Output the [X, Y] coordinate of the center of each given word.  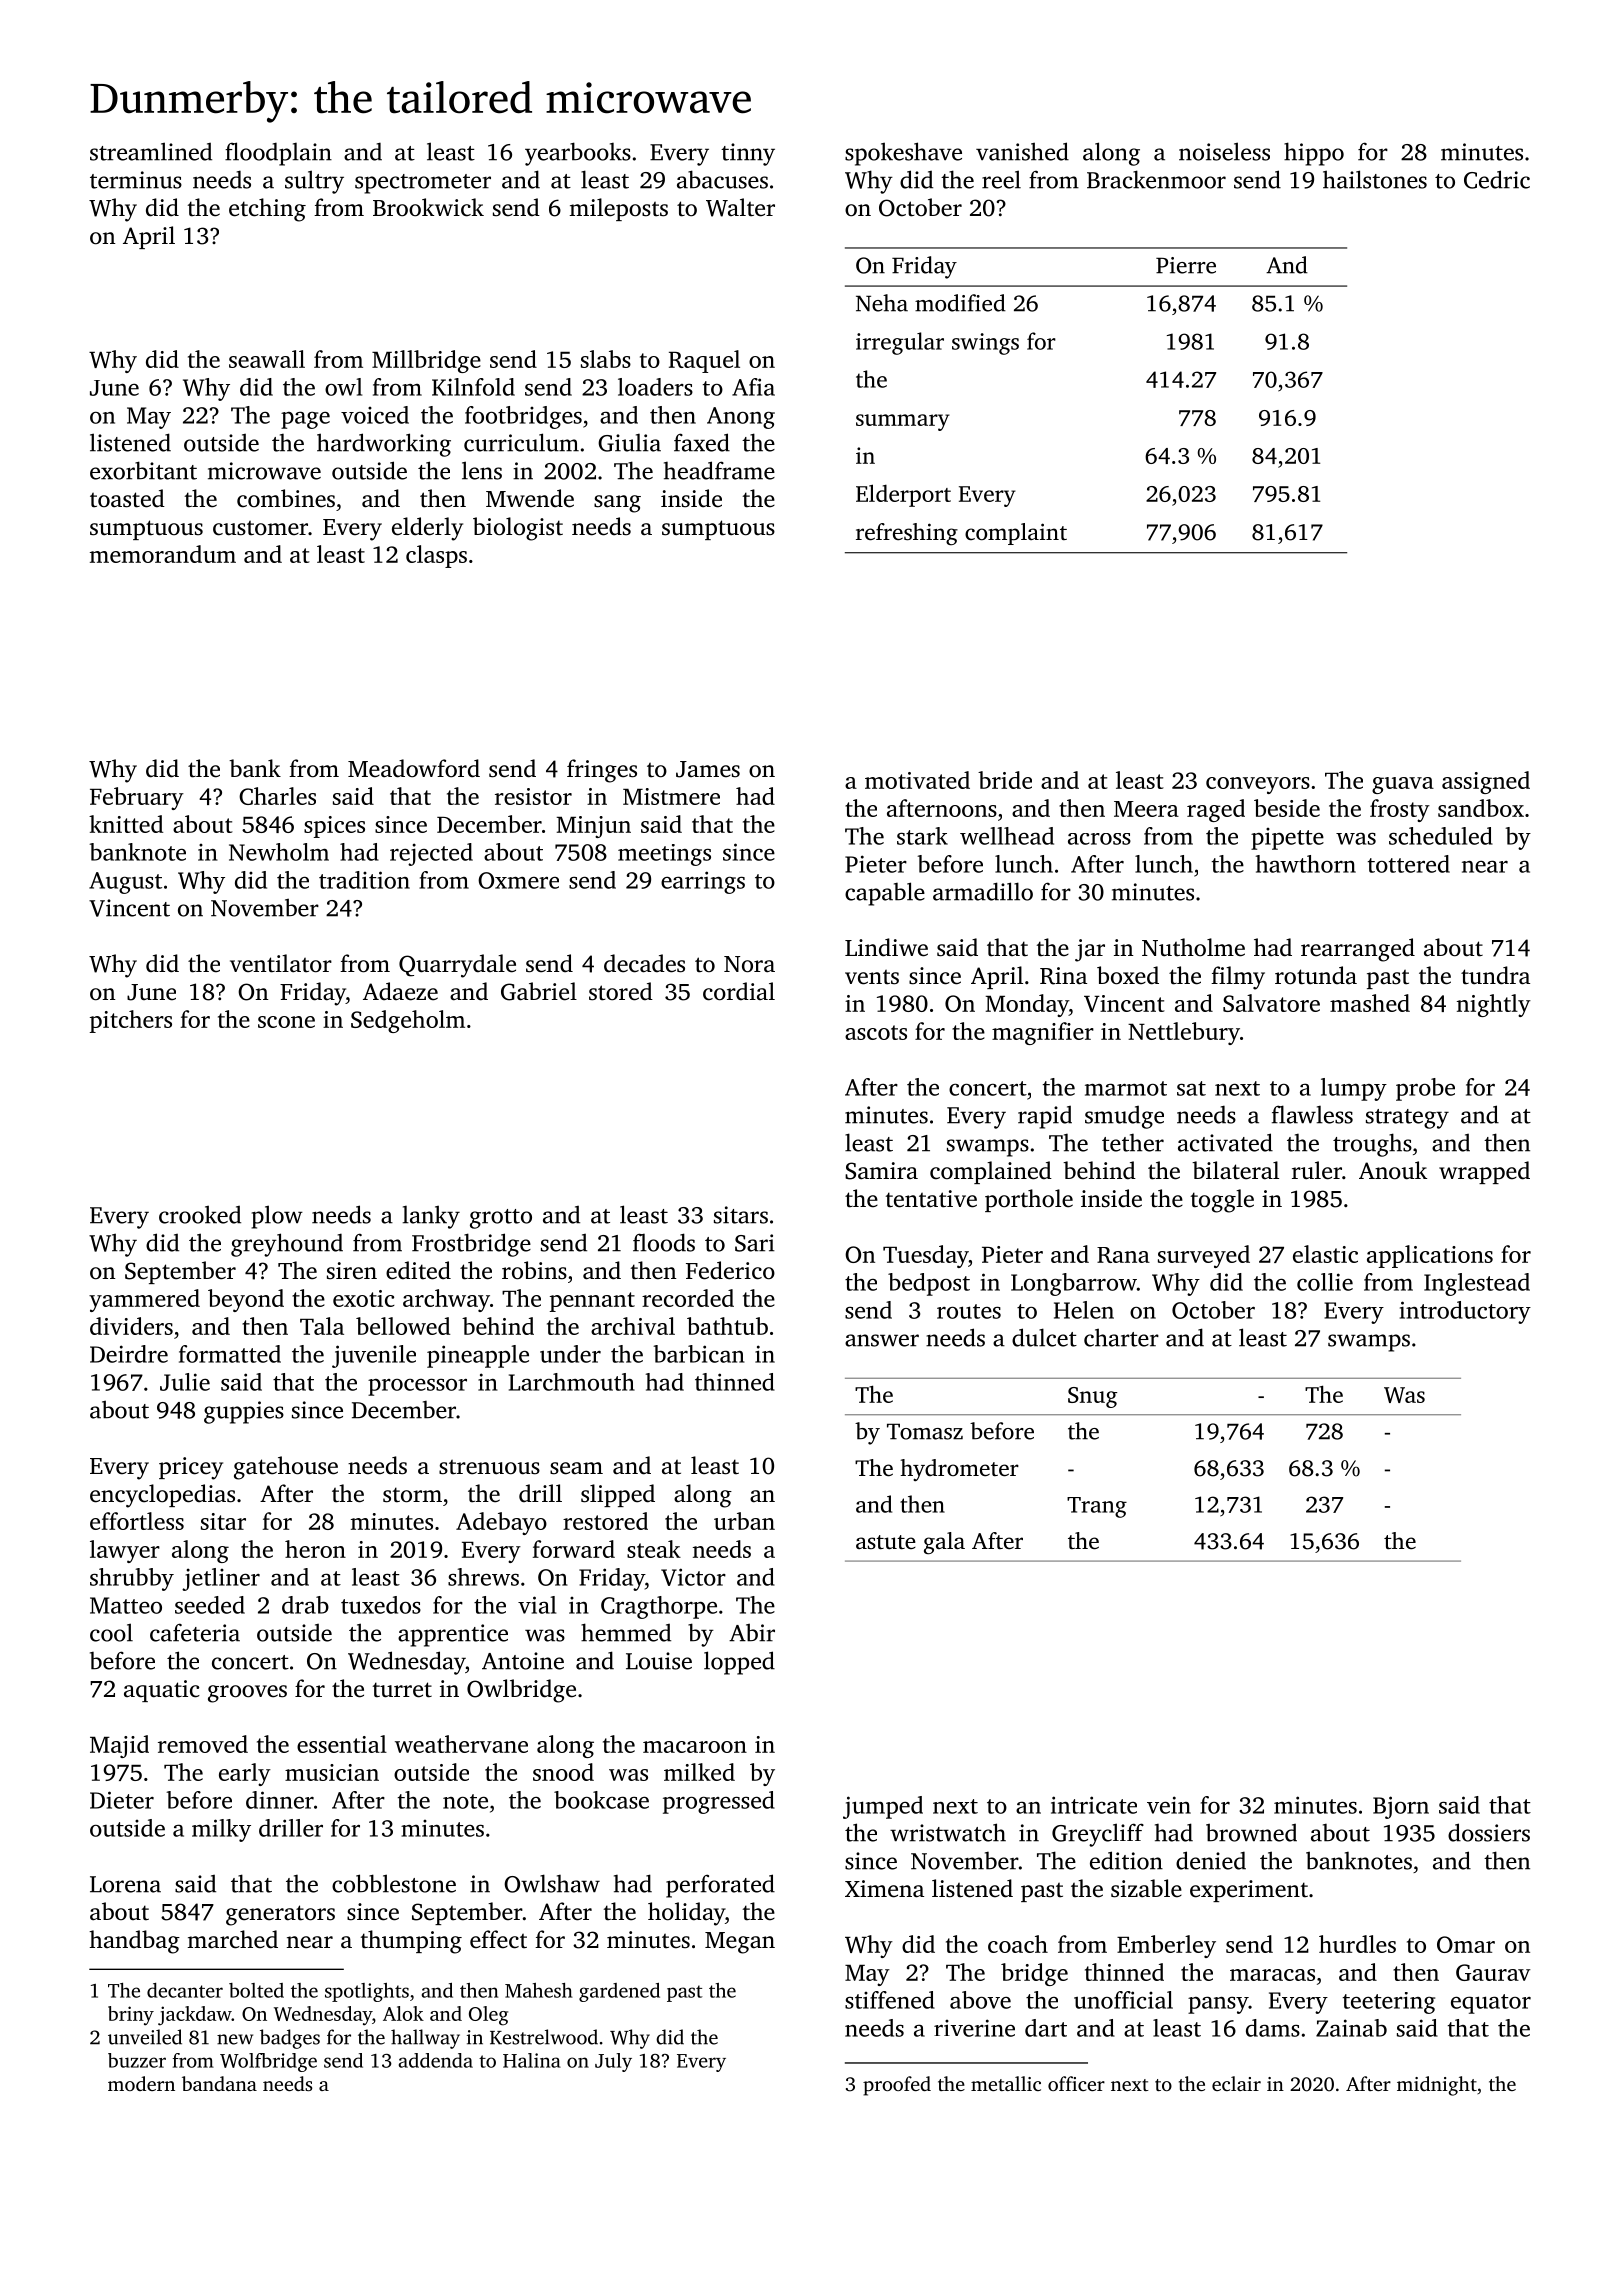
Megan [740, 1943]
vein [1169, 1805]
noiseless [1224, 151]
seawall [267, 359]
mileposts [618, 209]
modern [141, 2083]
